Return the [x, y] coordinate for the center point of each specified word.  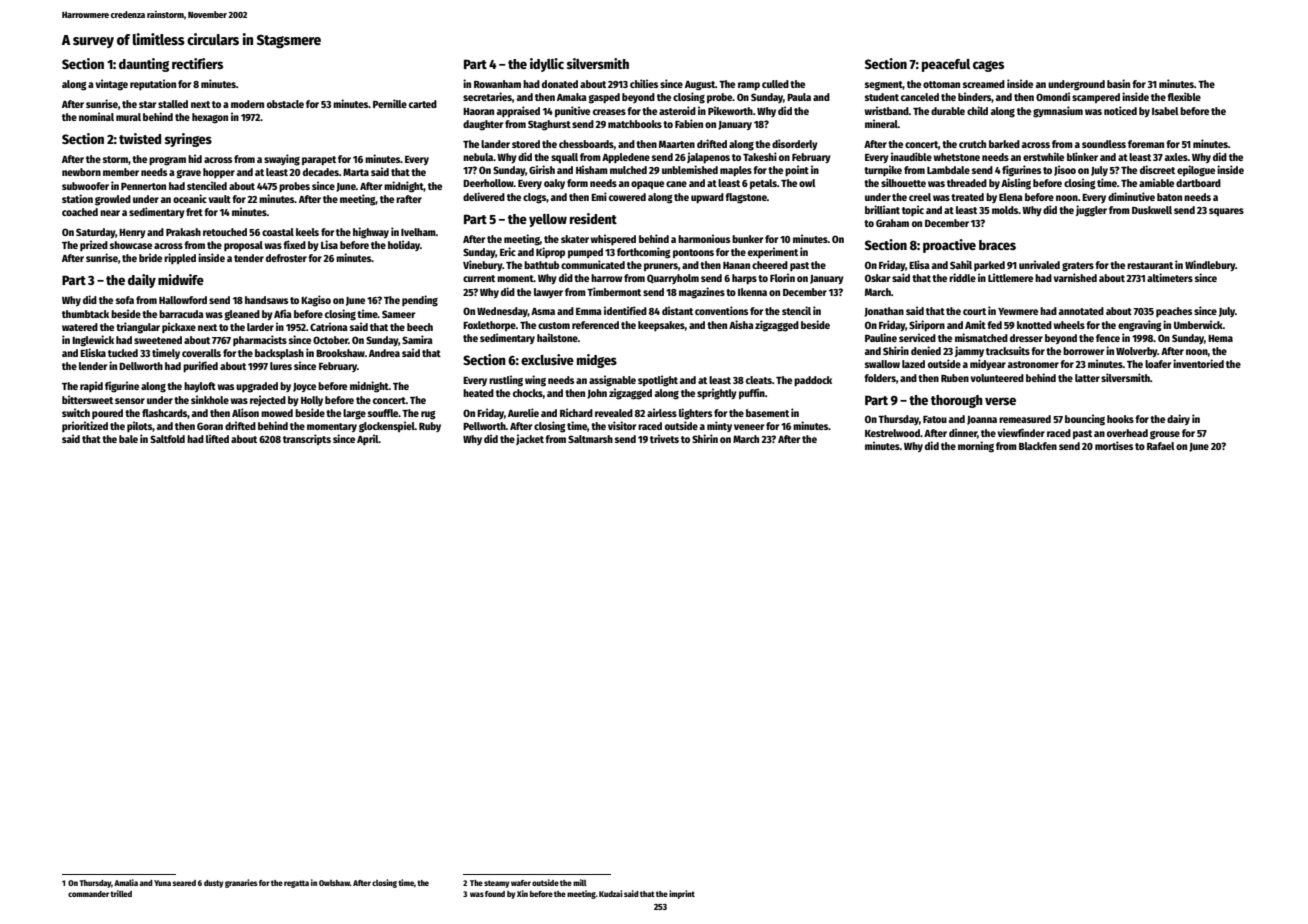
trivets [664, 438]
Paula [799, 97]
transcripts [307, 439]
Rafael [1161, 446]
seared [184, 883]
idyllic [547, 65]
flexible [1184, 96]
